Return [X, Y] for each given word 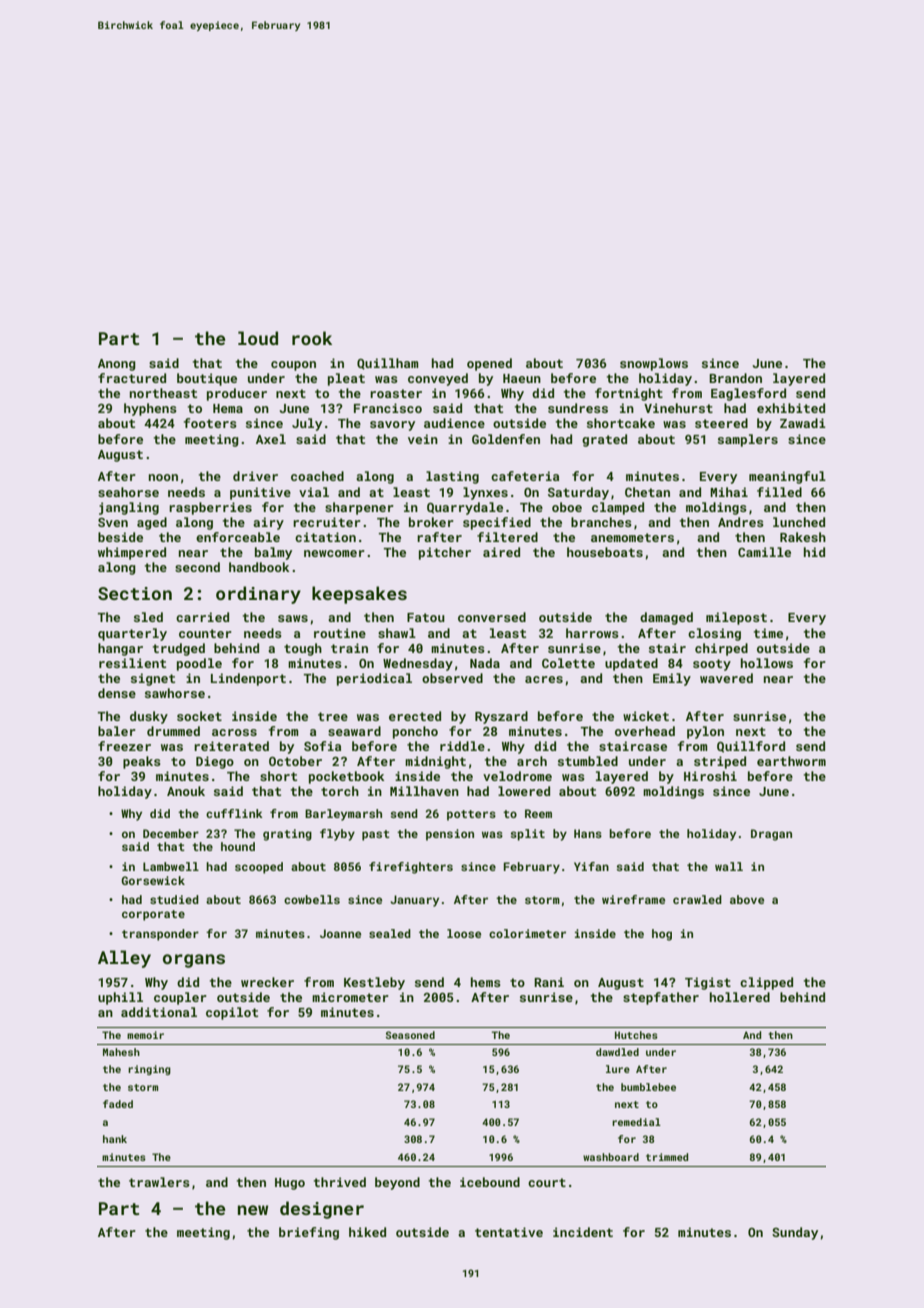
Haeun [522, 378]
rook [312, 338]
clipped [766, 983]
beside [120, 537]
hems [486, 982]
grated [604, 440]
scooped [259, 868]
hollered [740, 997]
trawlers [159, 1182]
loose [464, 933]
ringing [149, 1070]
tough [303, 649]
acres [544, 679]
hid [814, 552]
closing [714, 634]
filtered [507, 537]
